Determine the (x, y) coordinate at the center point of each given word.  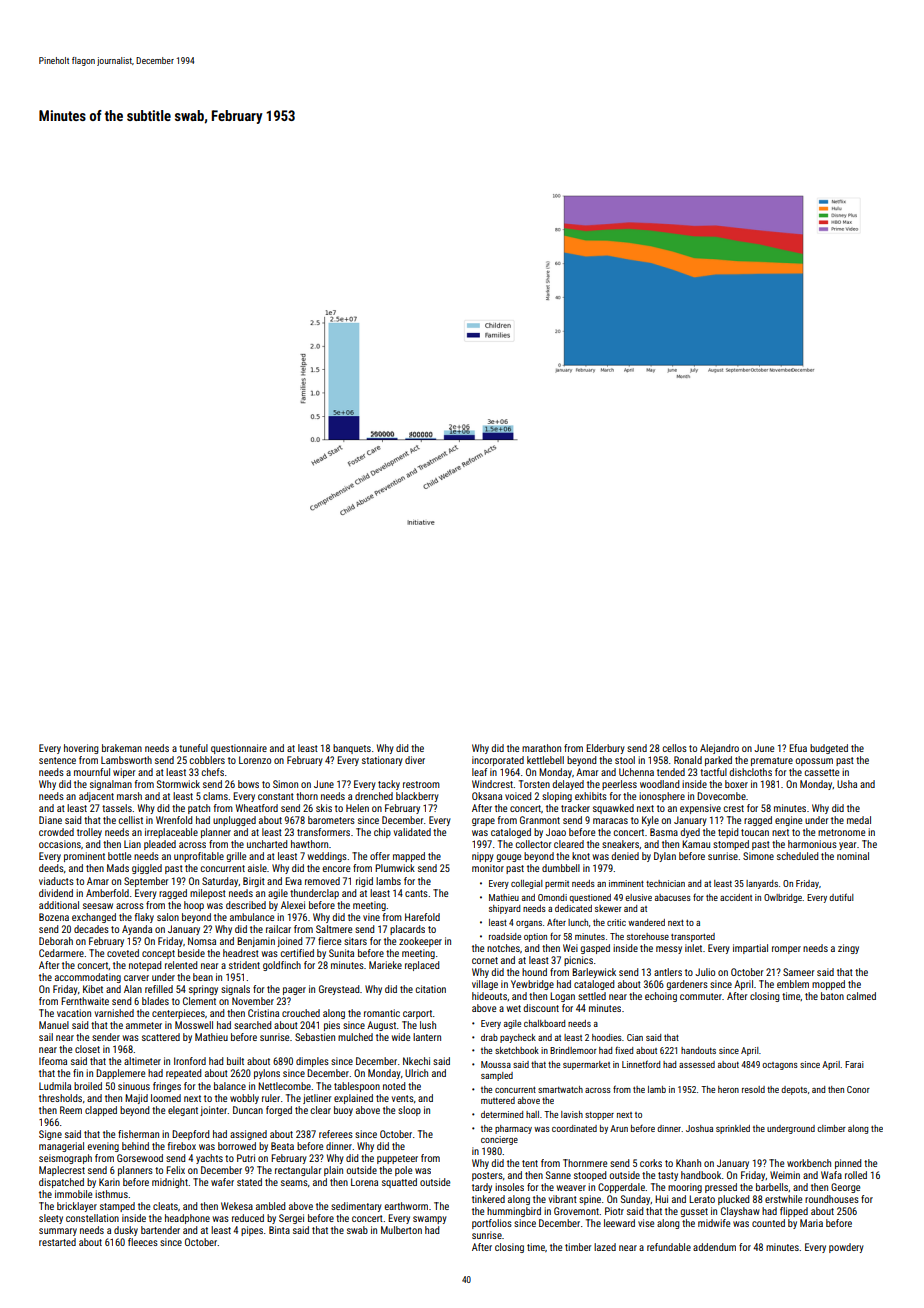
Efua (798, 748)
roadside (505, 936)
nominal (853, 856)
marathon (541, 748)
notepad (145, 966)
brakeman (122, 748)
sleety (51, 1219)
